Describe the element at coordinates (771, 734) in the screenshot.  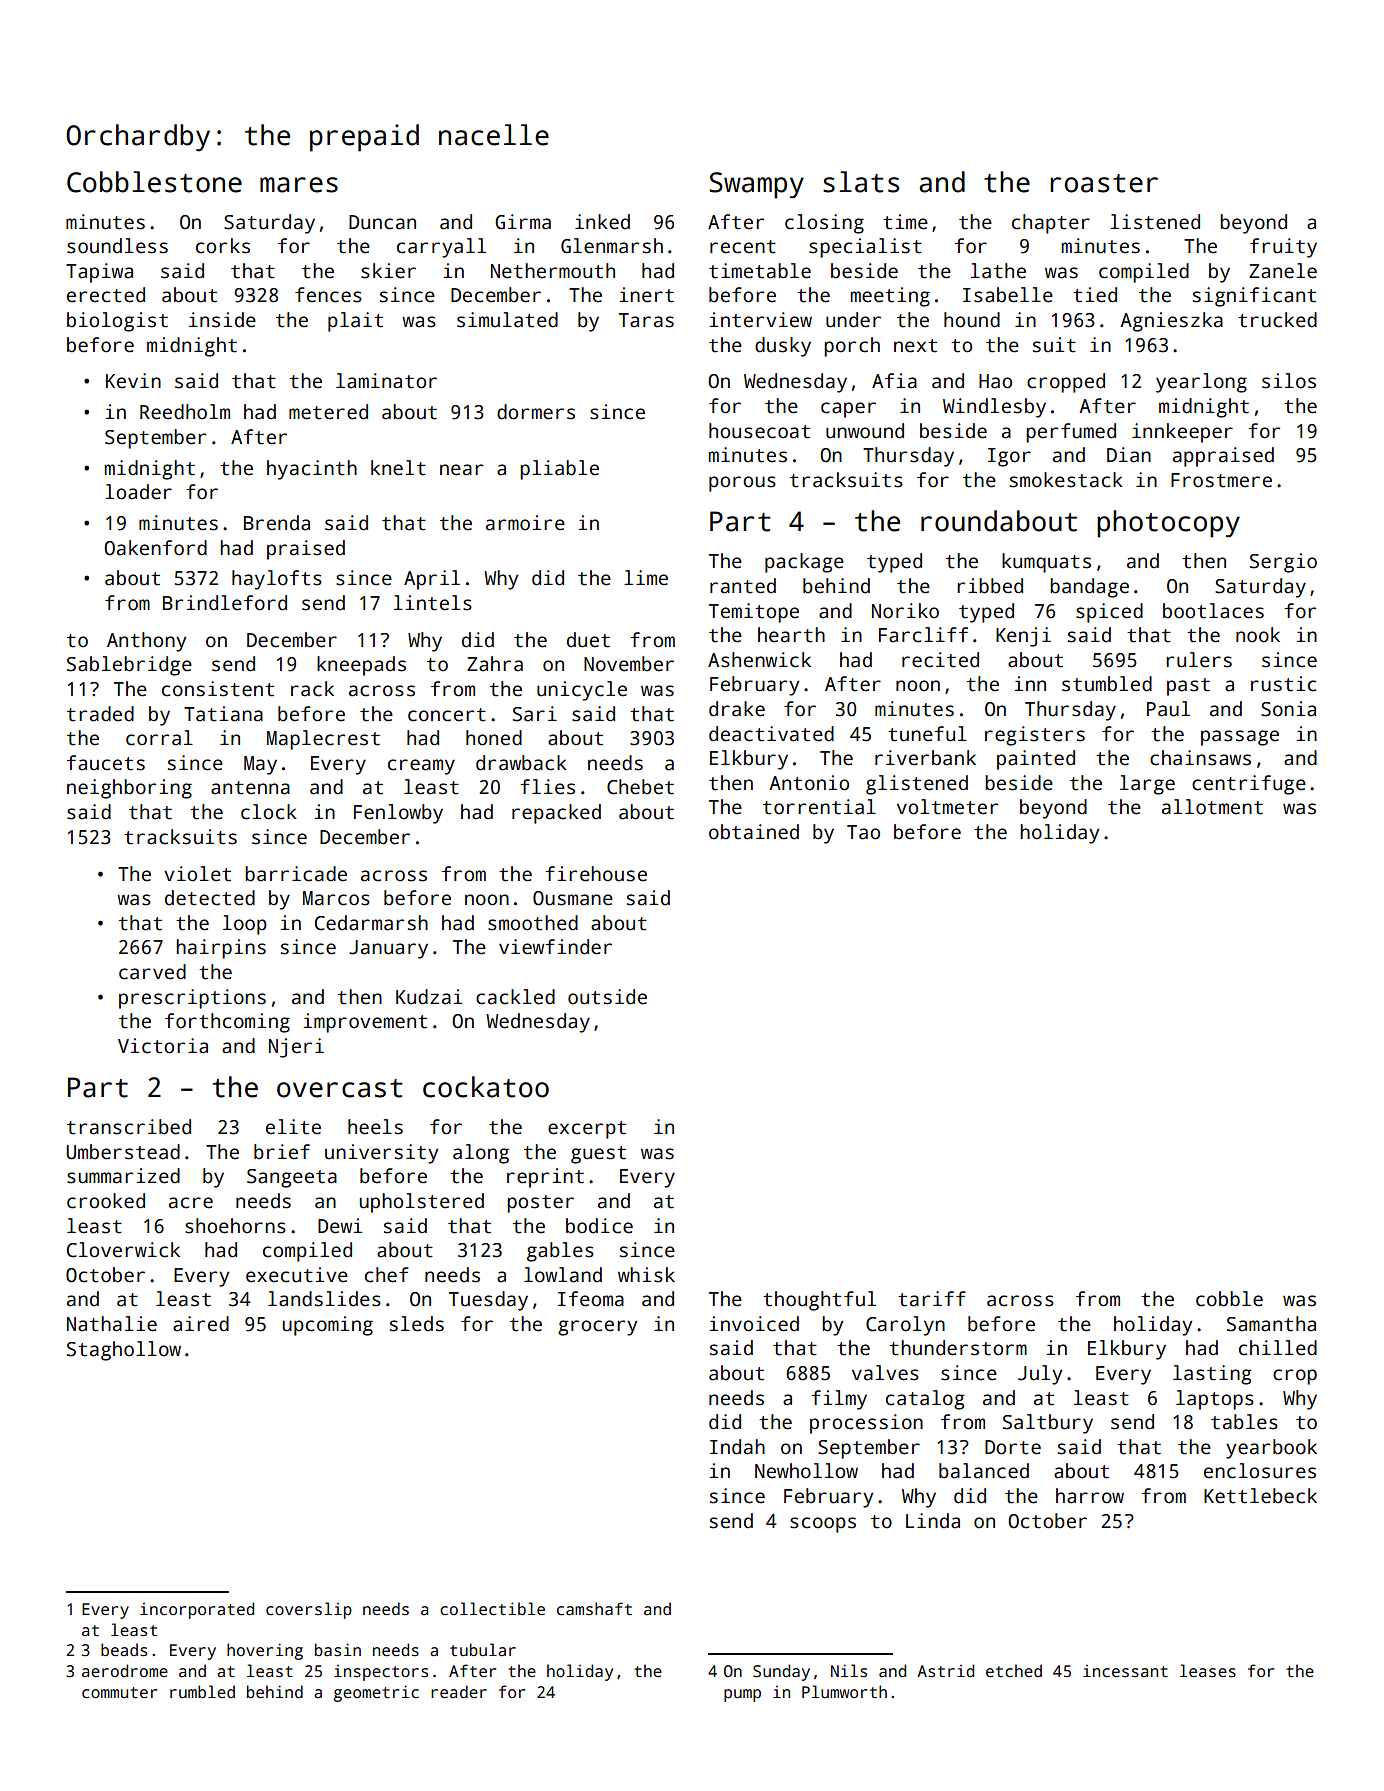
I see `deactivated` at that location.
